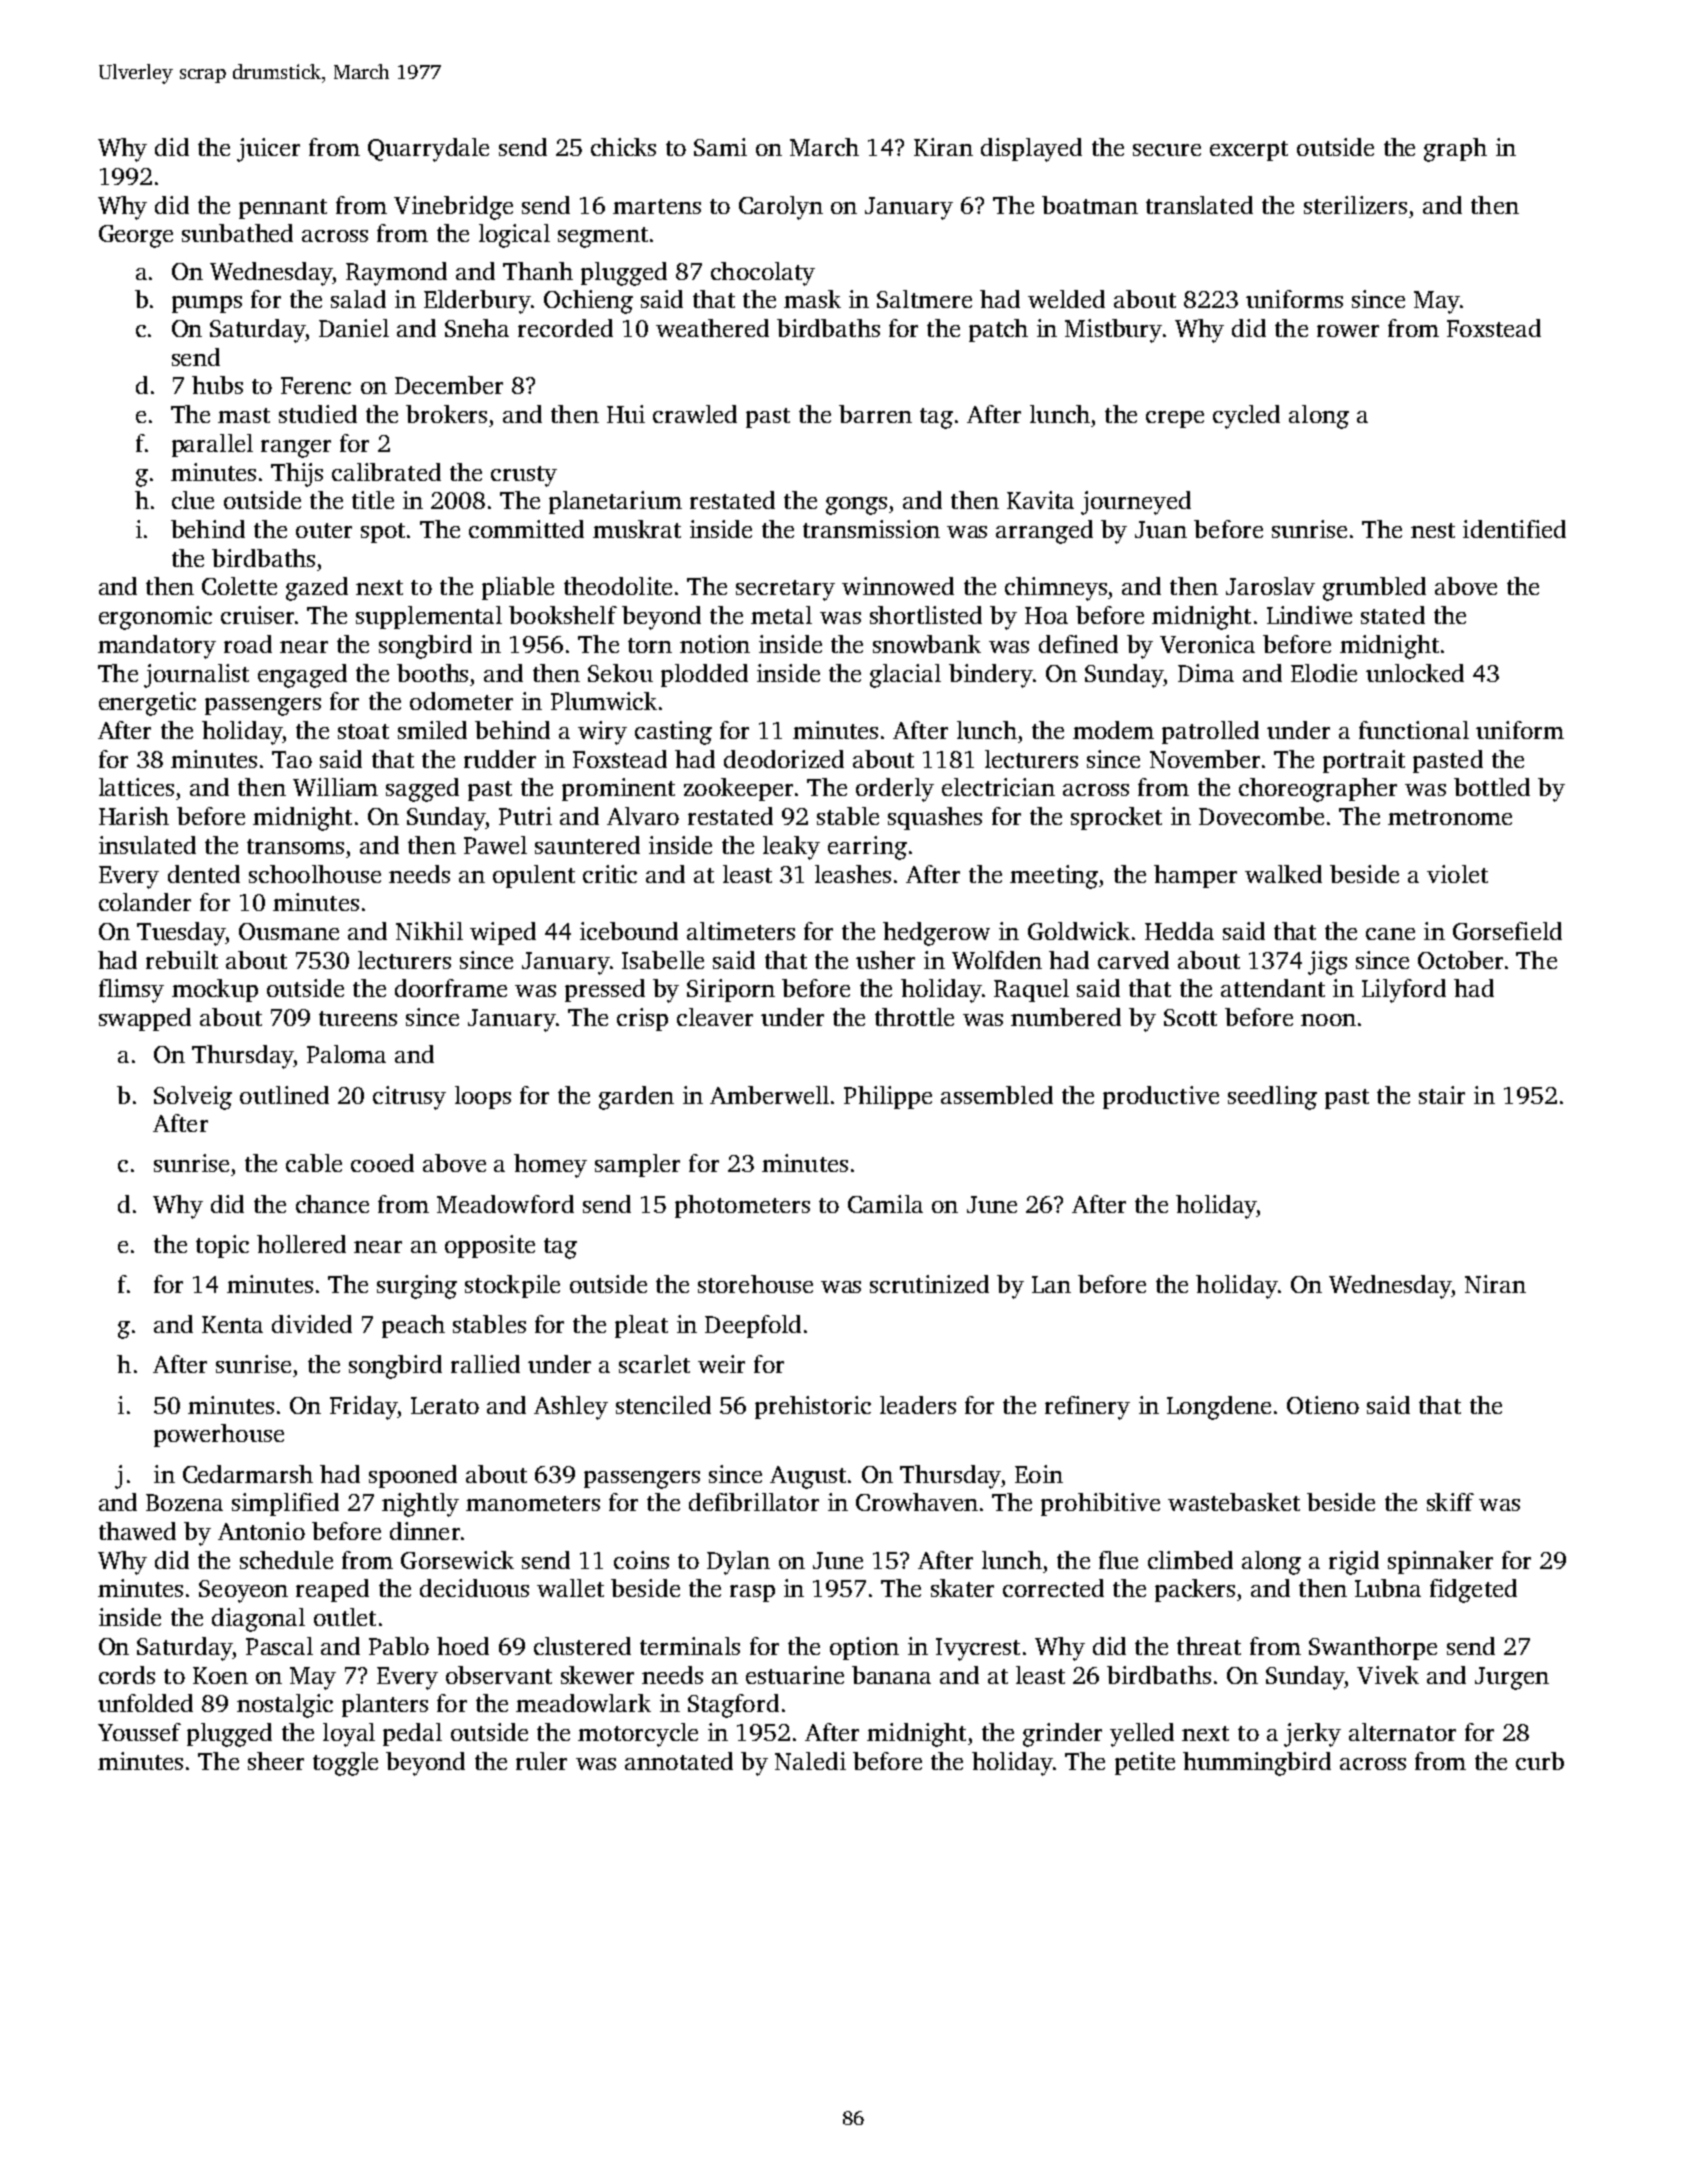  I want to click on petite, so click(1145, 1763).
